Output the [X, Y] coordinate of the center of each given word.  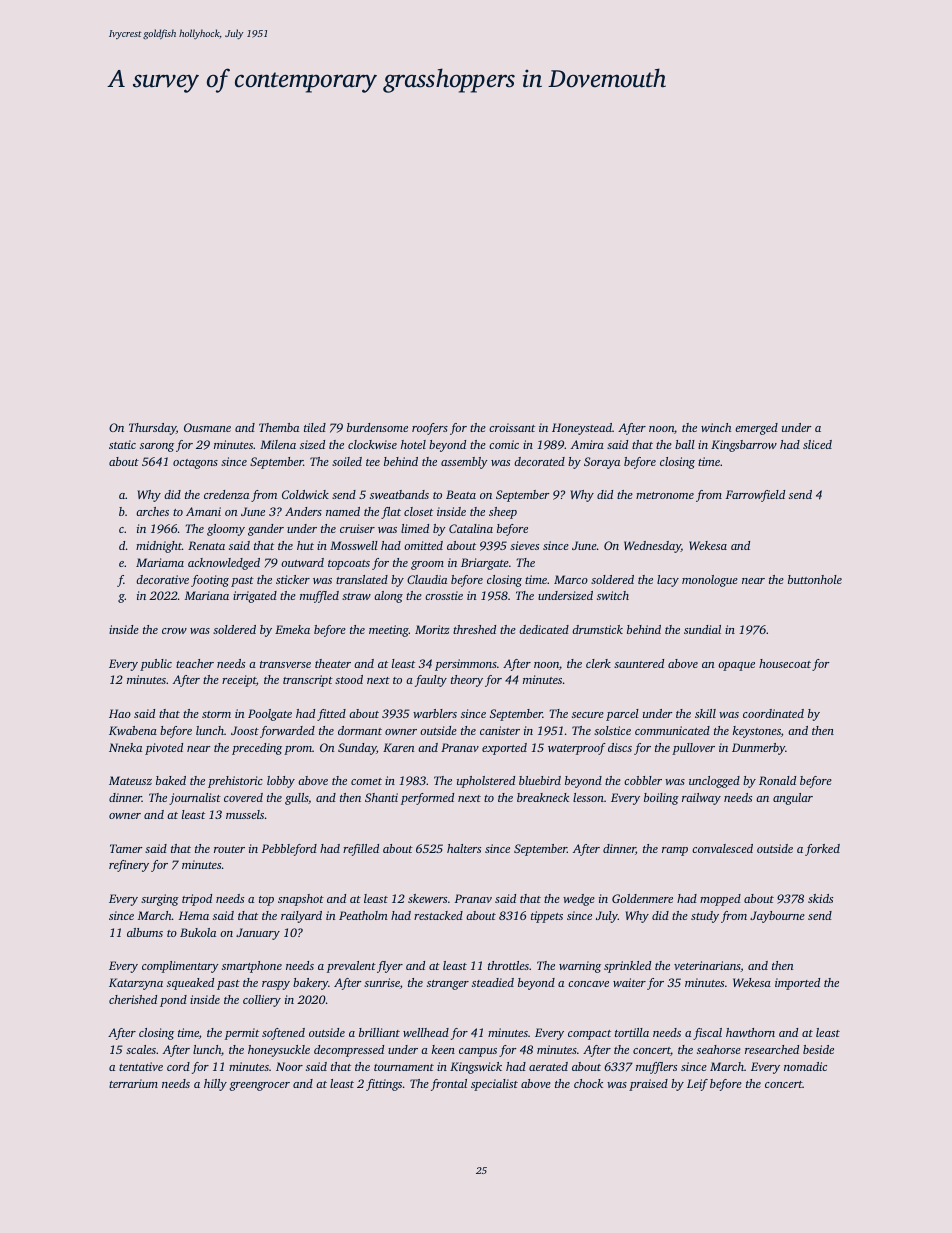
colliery [262, 1001]
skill [705, 713]
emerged [756, 429]
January [258, 934]
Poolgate [270, 715]
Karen [399, 747]
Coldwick [305, 494]
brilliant [379, 1032]
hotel [413, 444]
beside [818, 1049]
